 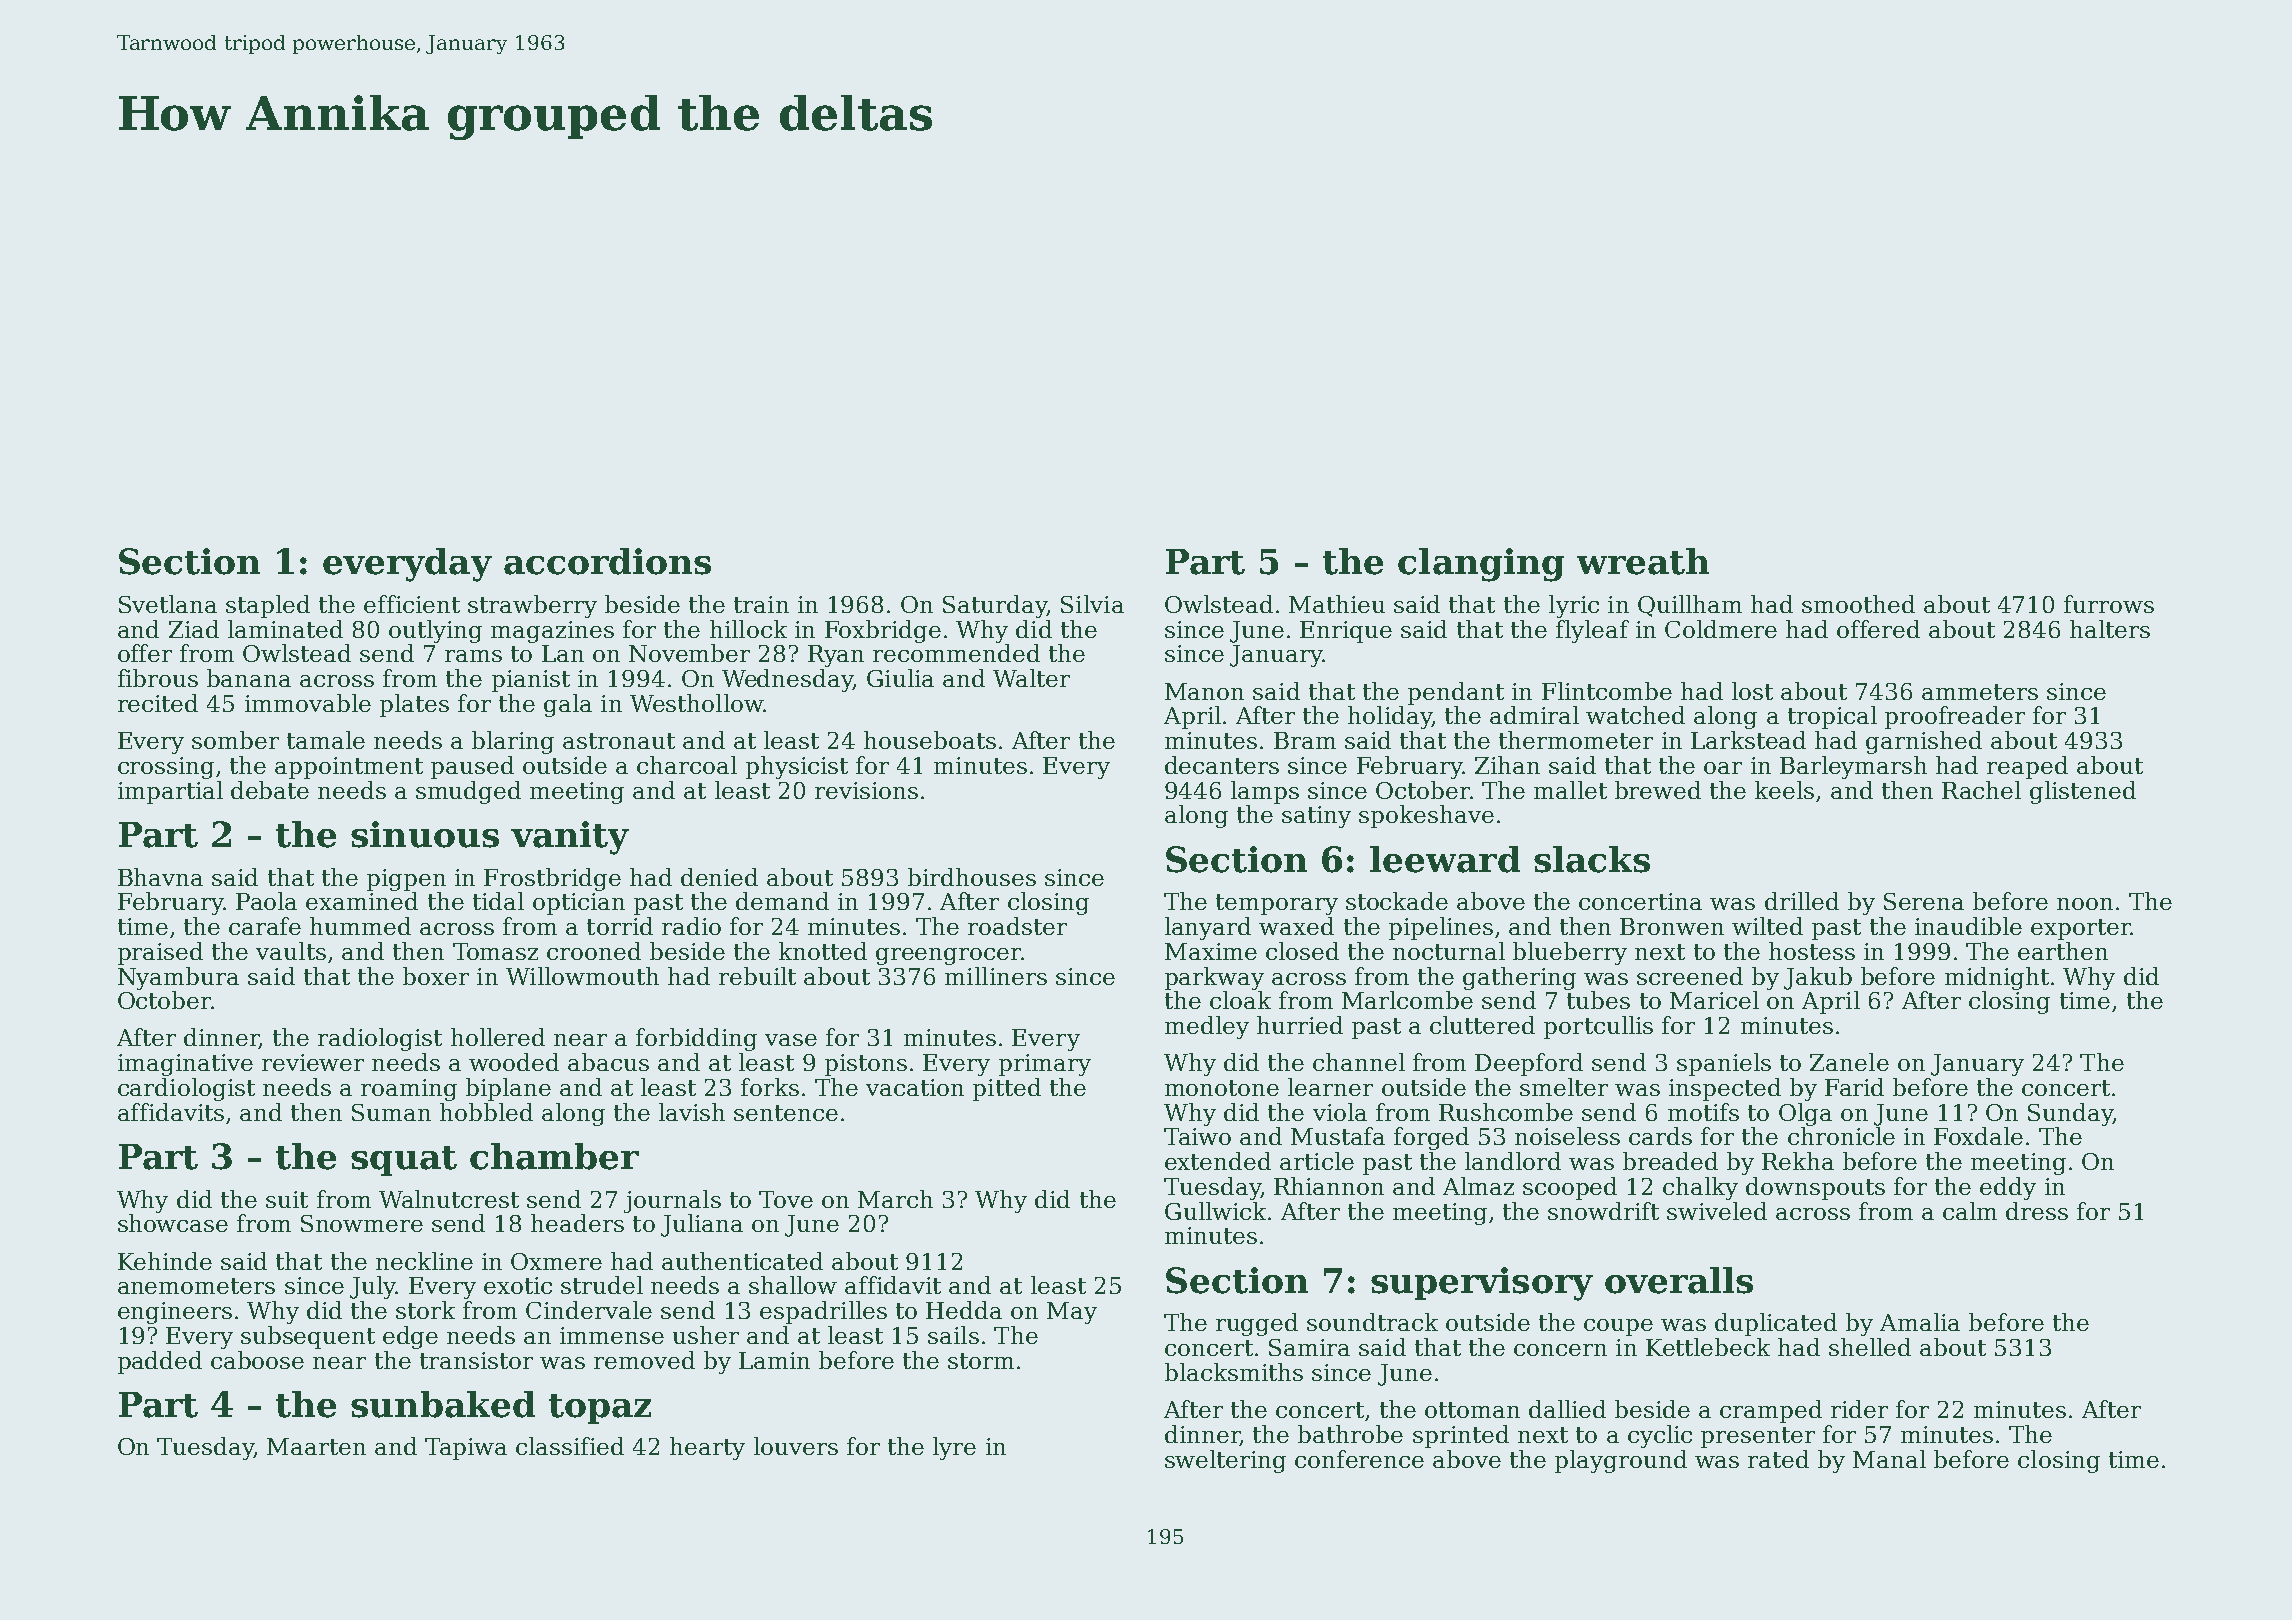 I want to click on midnight, so click(x=1997, y=978).
